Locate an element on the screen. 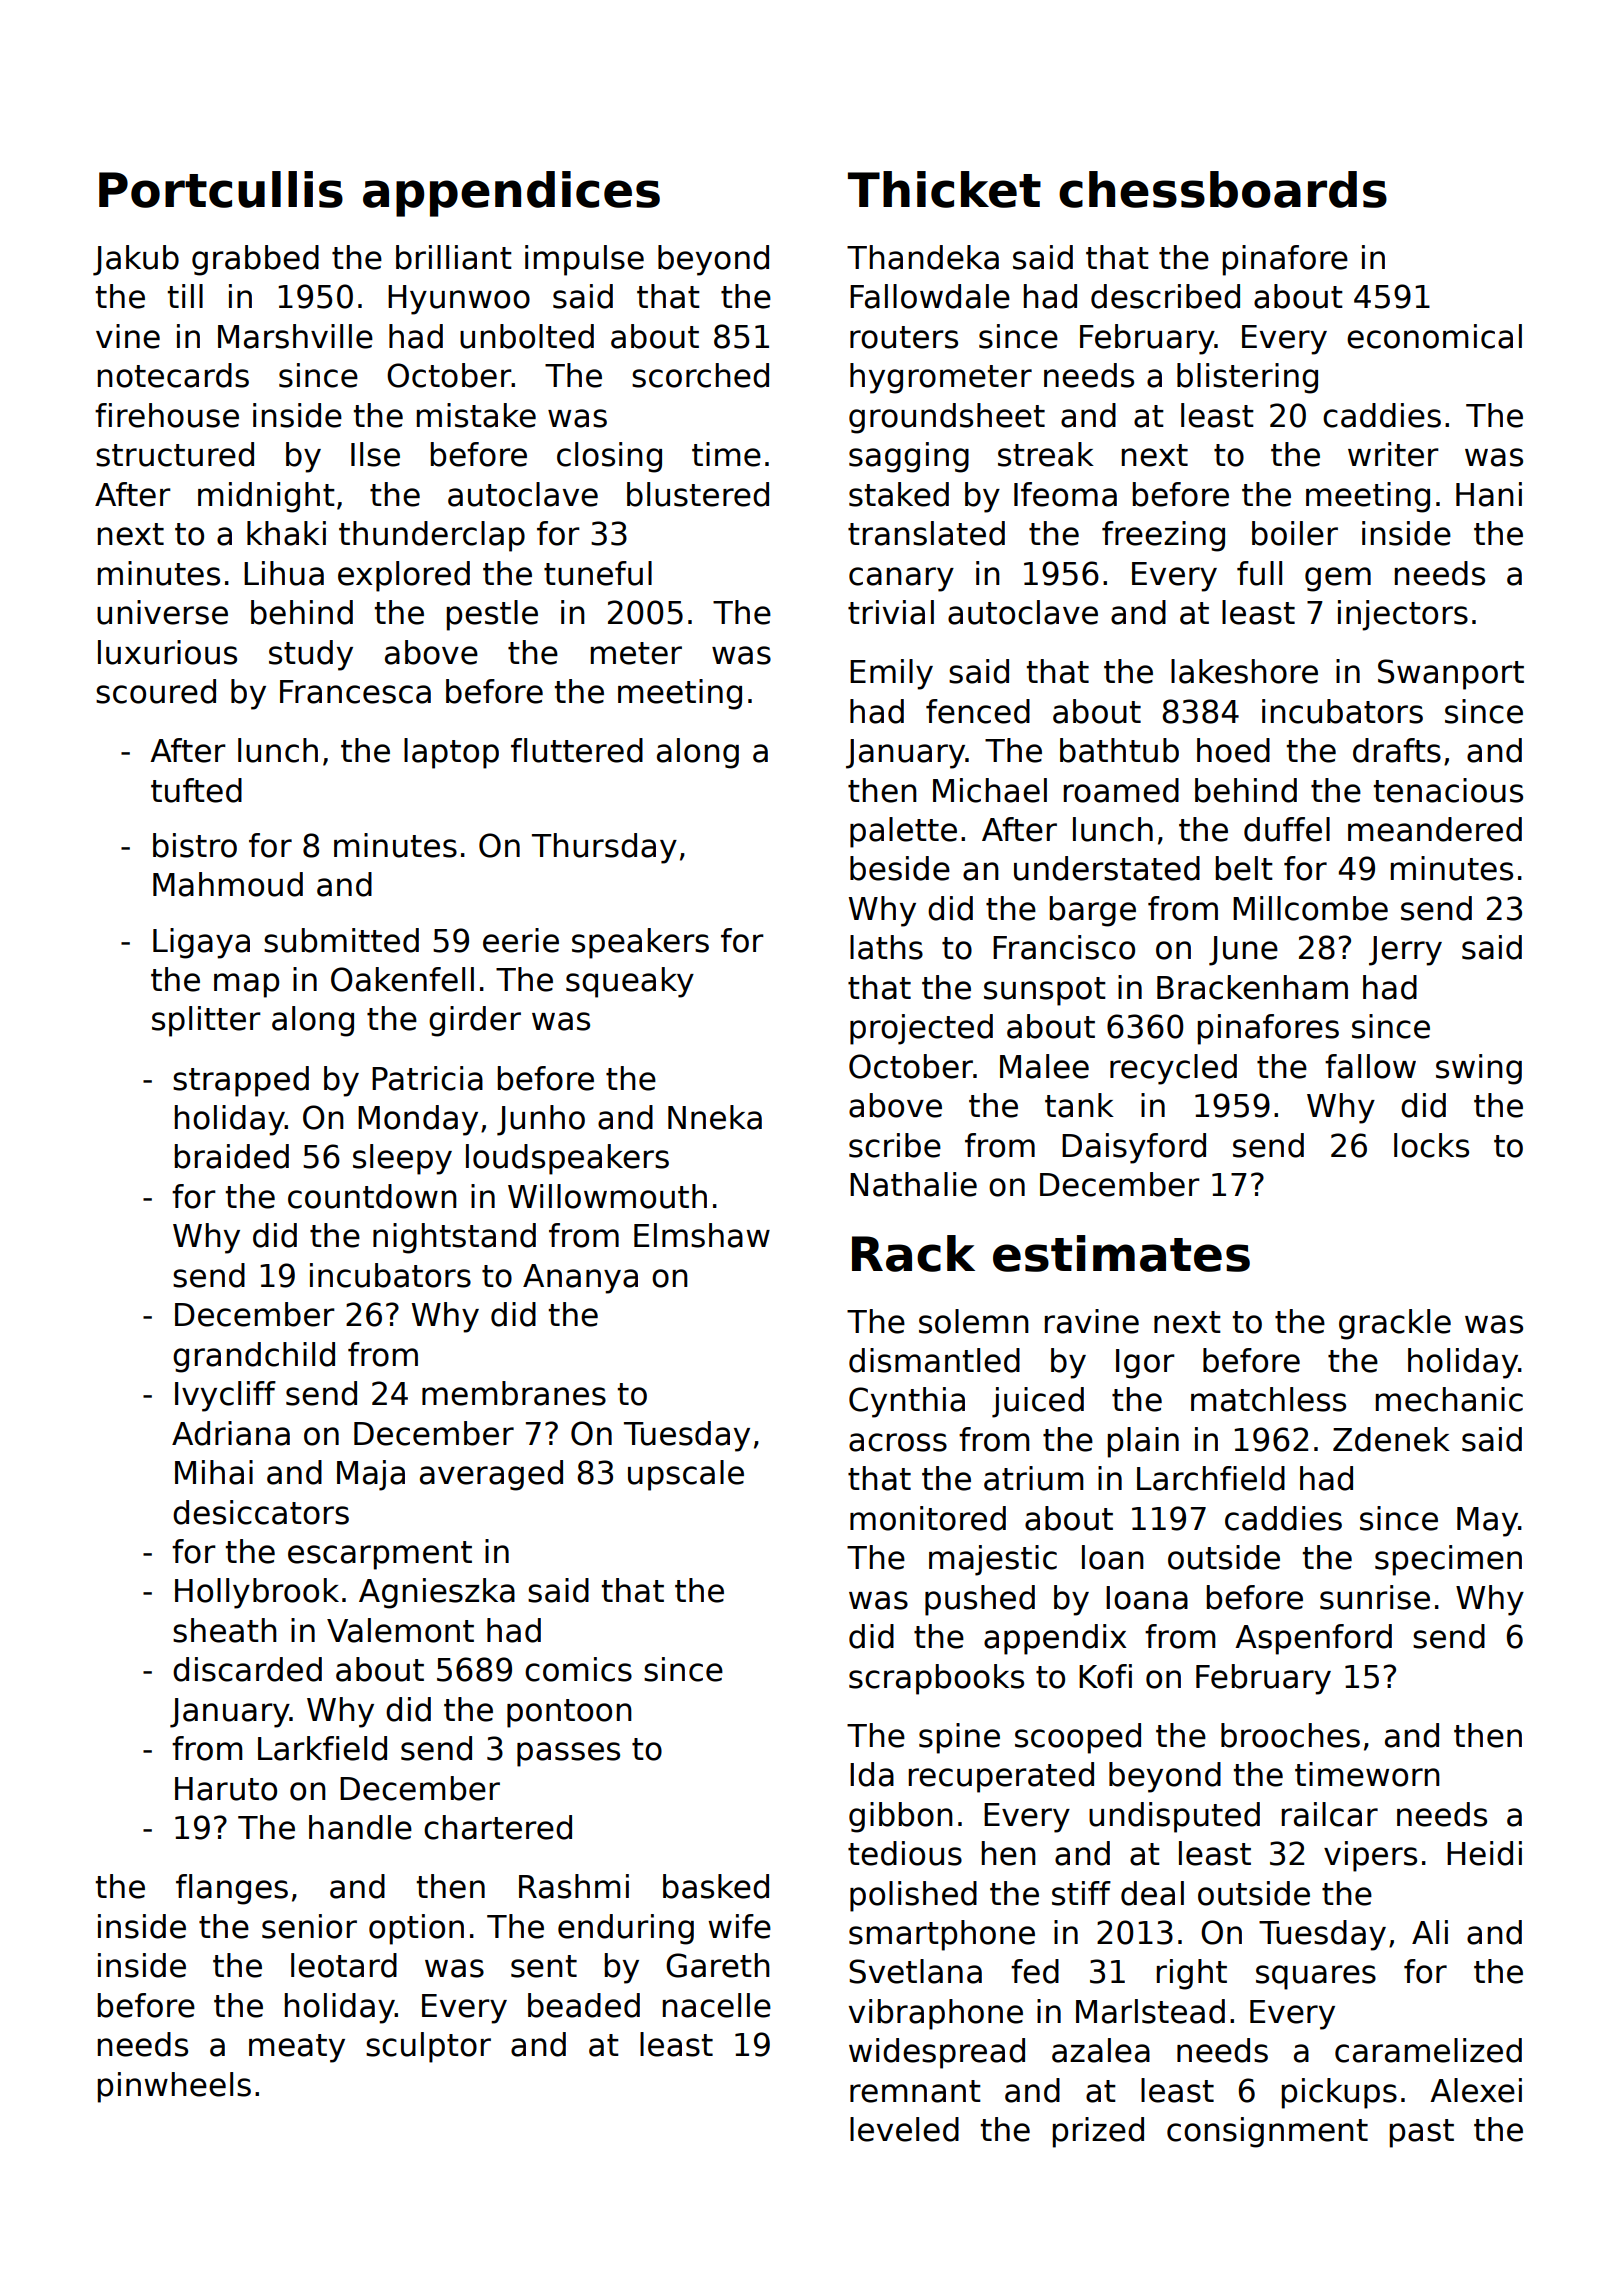  Daisyford is located at coordinates (1134, 1148).
